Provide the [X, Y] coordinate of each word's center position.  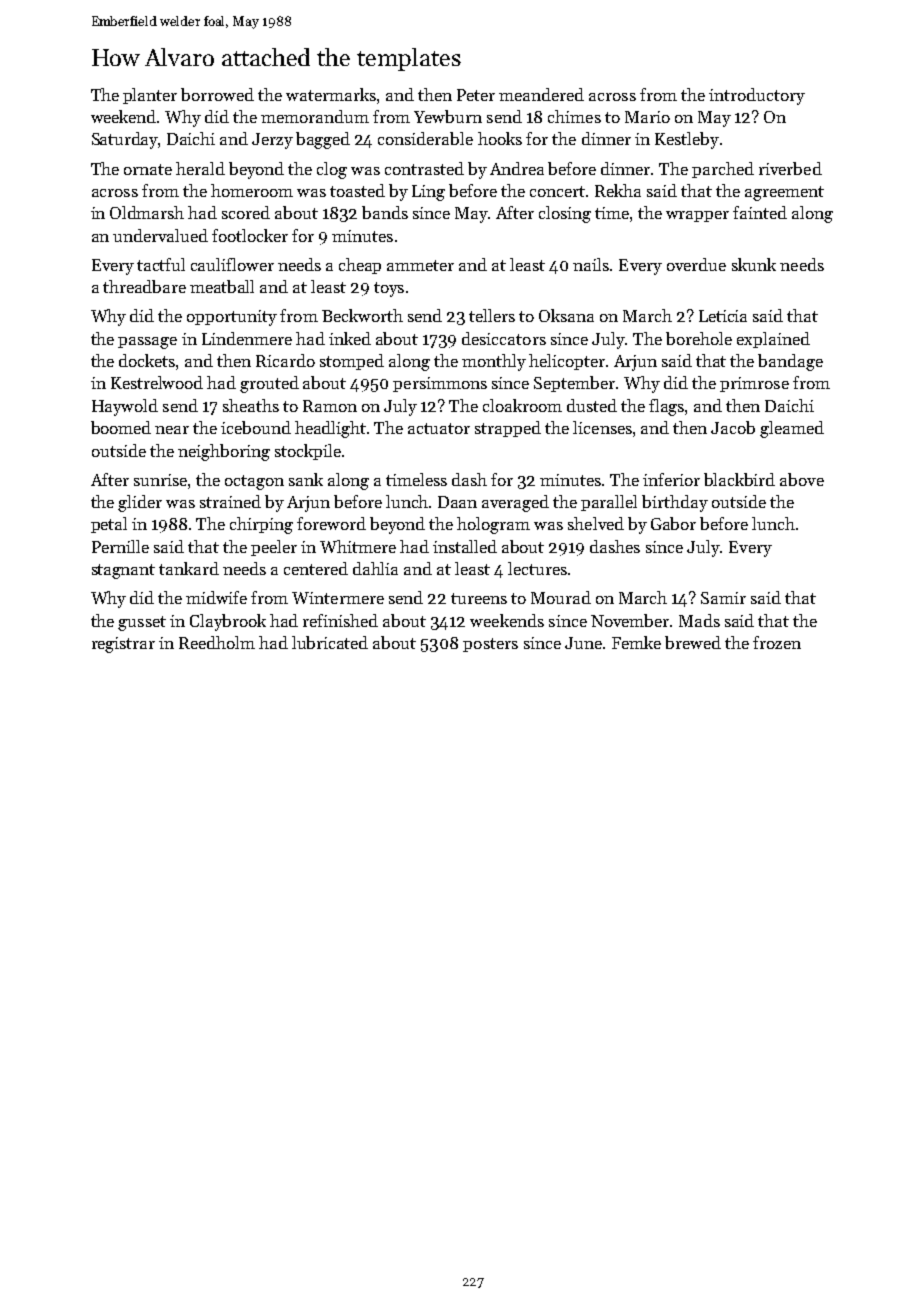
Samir [723, 598]
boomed [121, 427]
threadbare [144, 286]
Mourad [561, 597]
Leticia [723, 316]
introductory [757, 96]
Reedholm [217, 642]
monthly [494, 362]
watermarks [331, 94]
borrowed [217, 94]
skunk [754, 264]
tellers [492, 315]
